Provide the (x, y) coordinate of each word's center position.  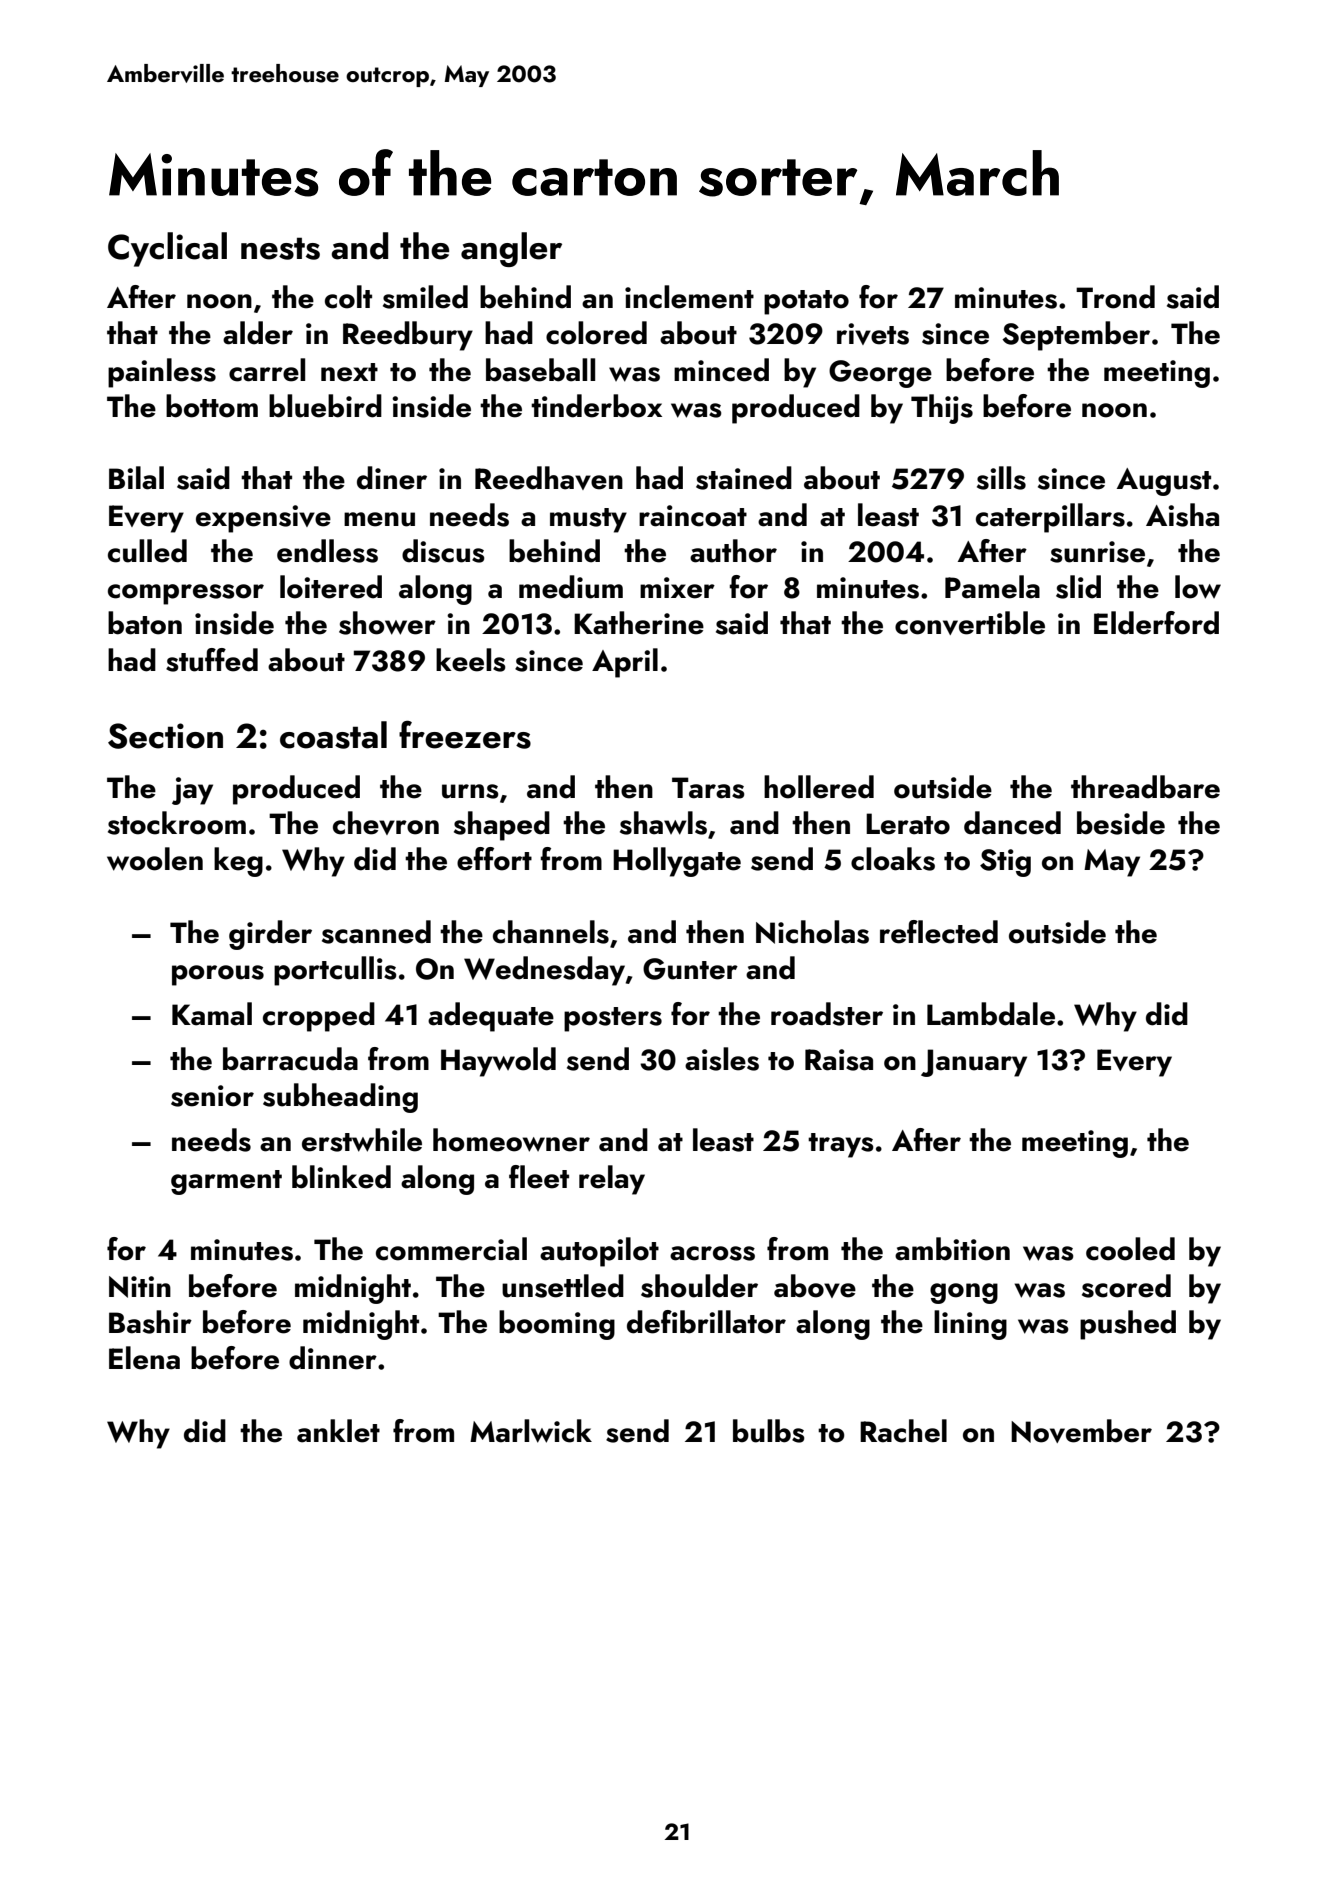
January (974, 1063)
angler (511, 249)
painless (162, 373)
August (1164, 482)
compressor (186, 594)
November (1081, 1431)
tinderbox (596, 406)
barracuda (290, 1059)
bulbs (769, 1431)
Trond (1115, 297)
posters (613, 1019)
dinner (333, 1358)
